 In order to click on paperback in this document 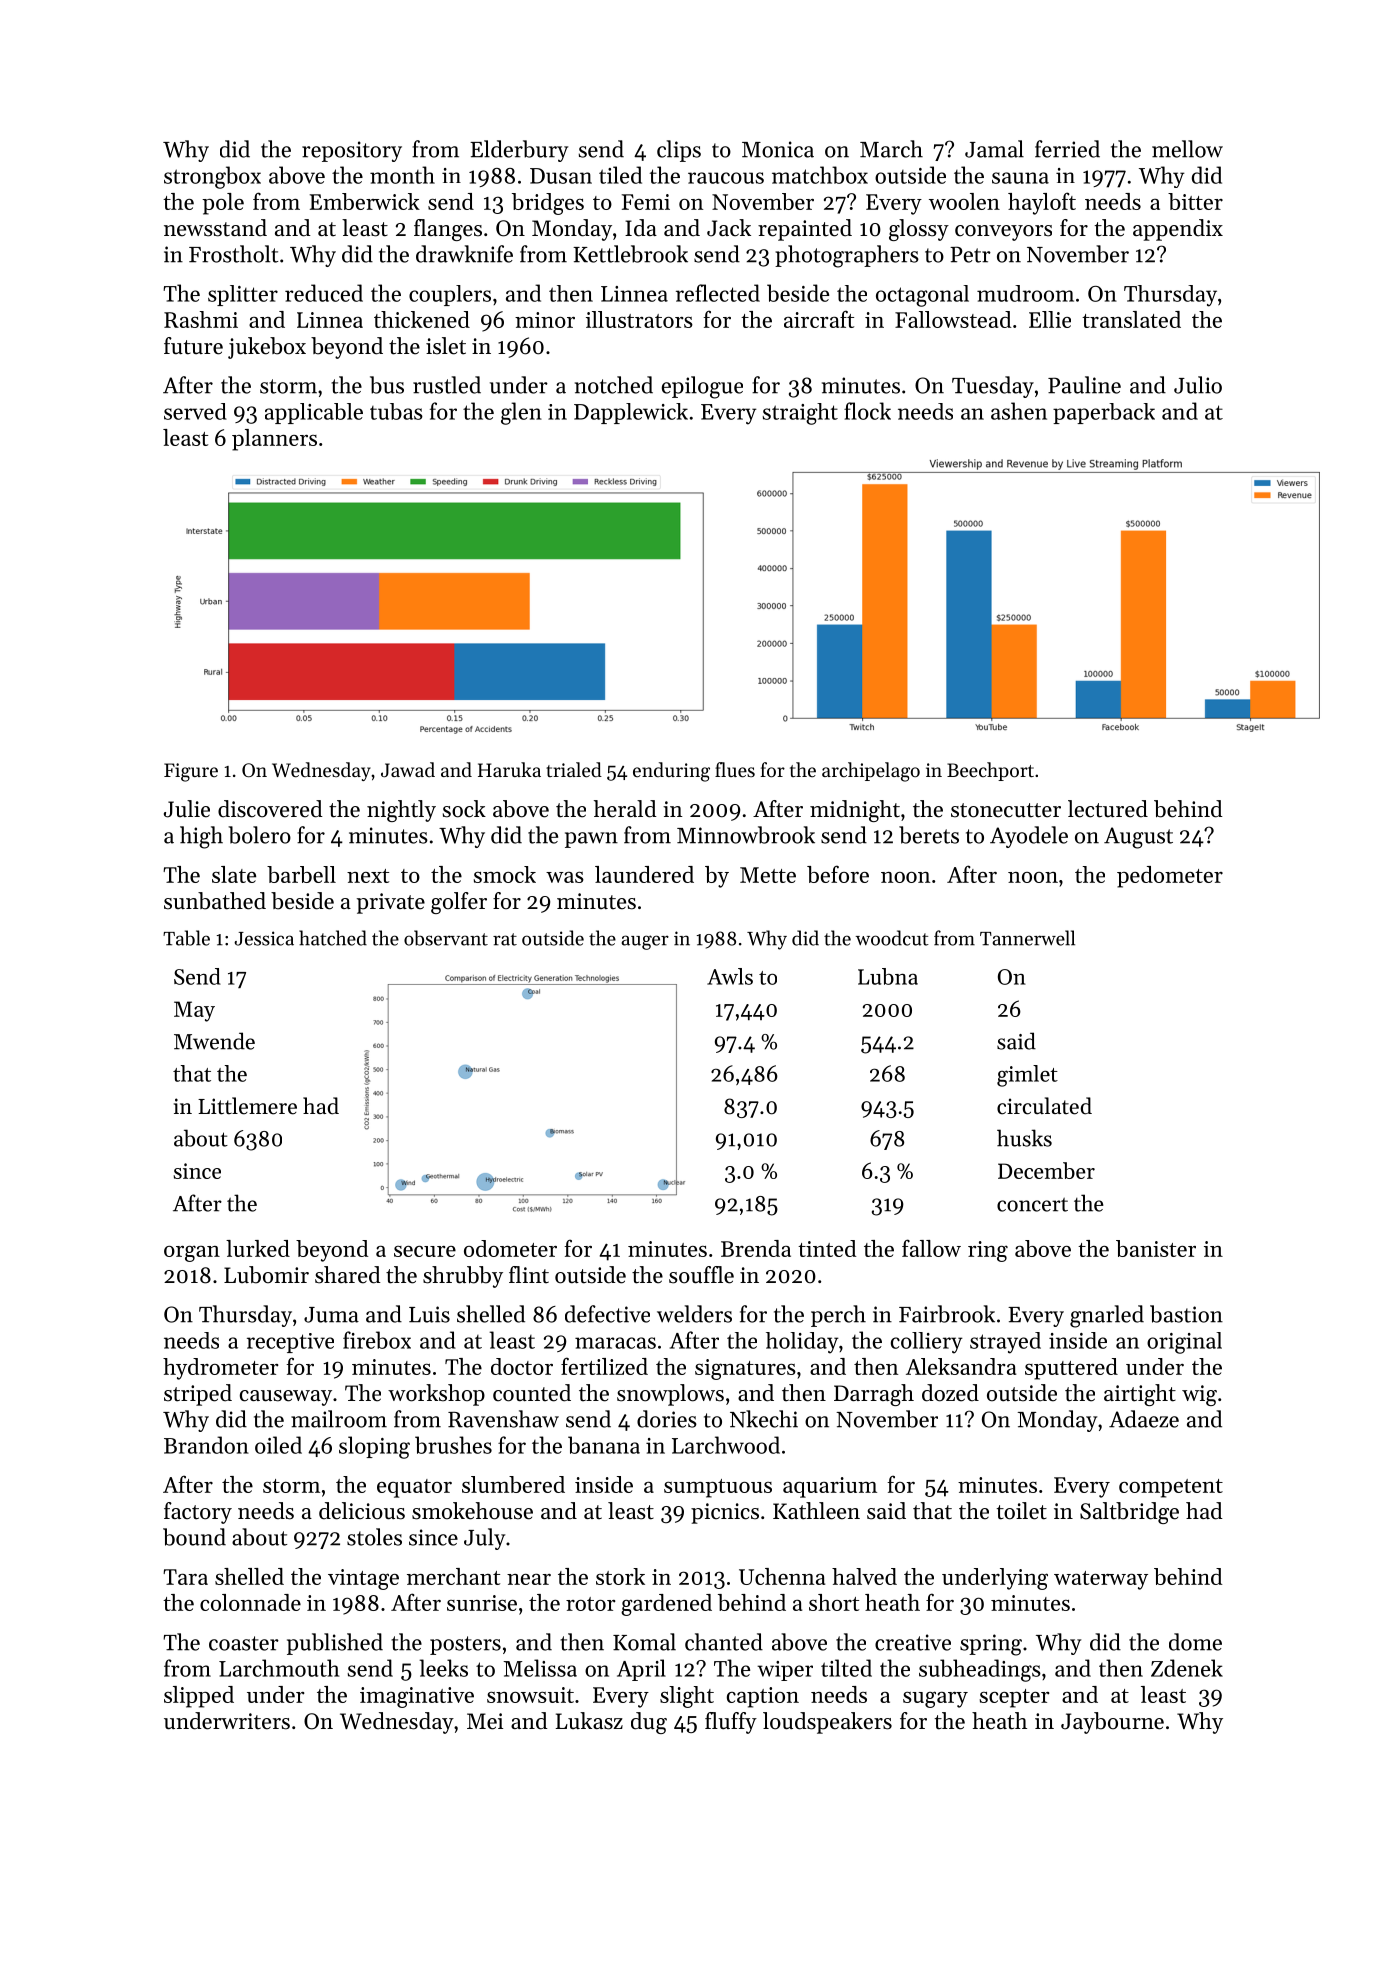, I will do `click(1104, 413)`.
